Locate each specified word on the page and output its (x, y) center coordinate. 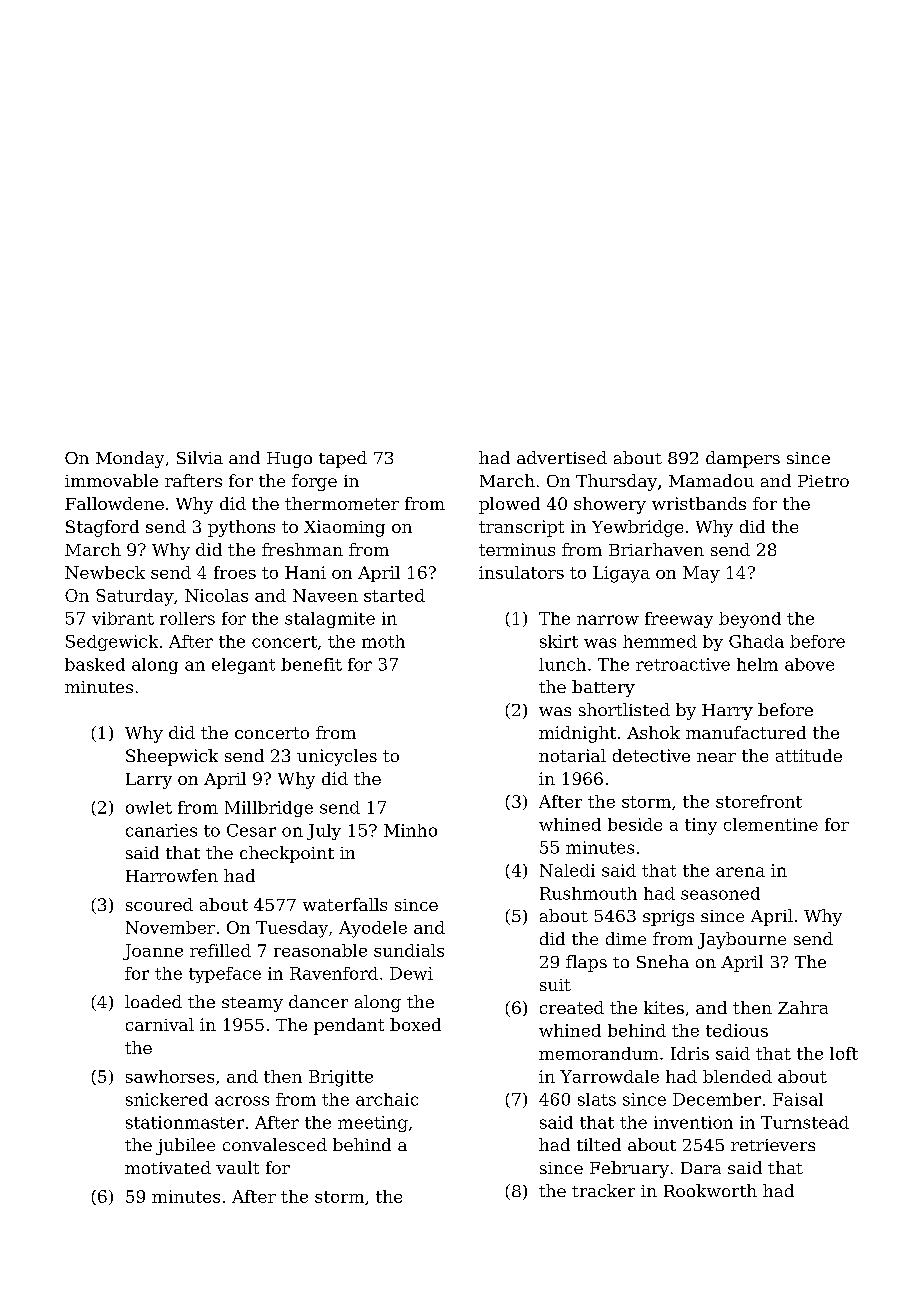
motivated (168, 1167)
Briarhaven (656, 549)
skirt (559, 641)
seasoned (720, 893)
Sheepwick (172, 757)
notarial (572, 755)
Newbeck (105, 572)
